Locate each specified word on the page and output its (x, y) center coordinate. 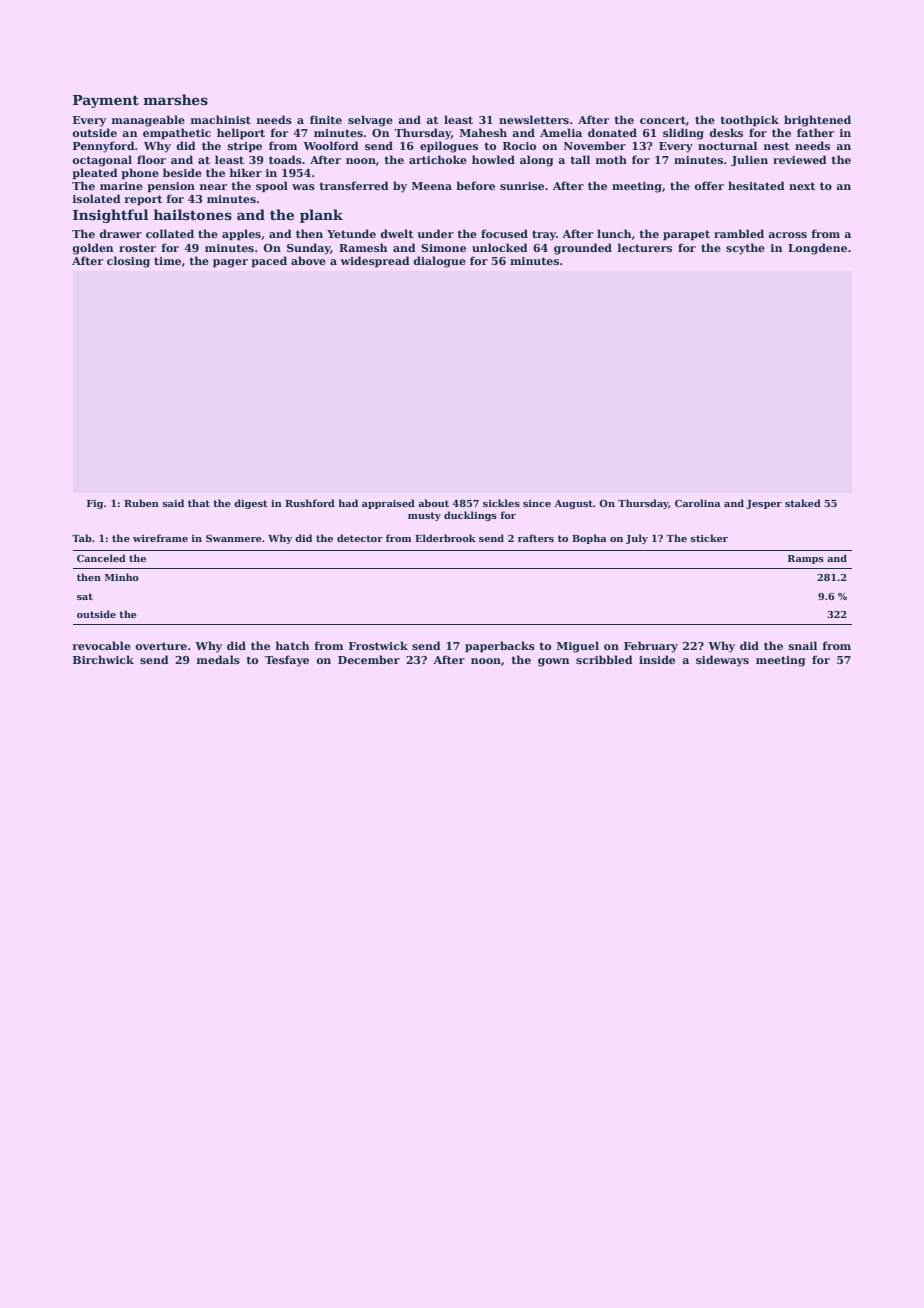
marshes (176, 99)
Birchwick (103, 659)
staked (803, 503)
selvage (370, 121)
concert (663, 120)
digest (251, 504)
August (573, 504)
